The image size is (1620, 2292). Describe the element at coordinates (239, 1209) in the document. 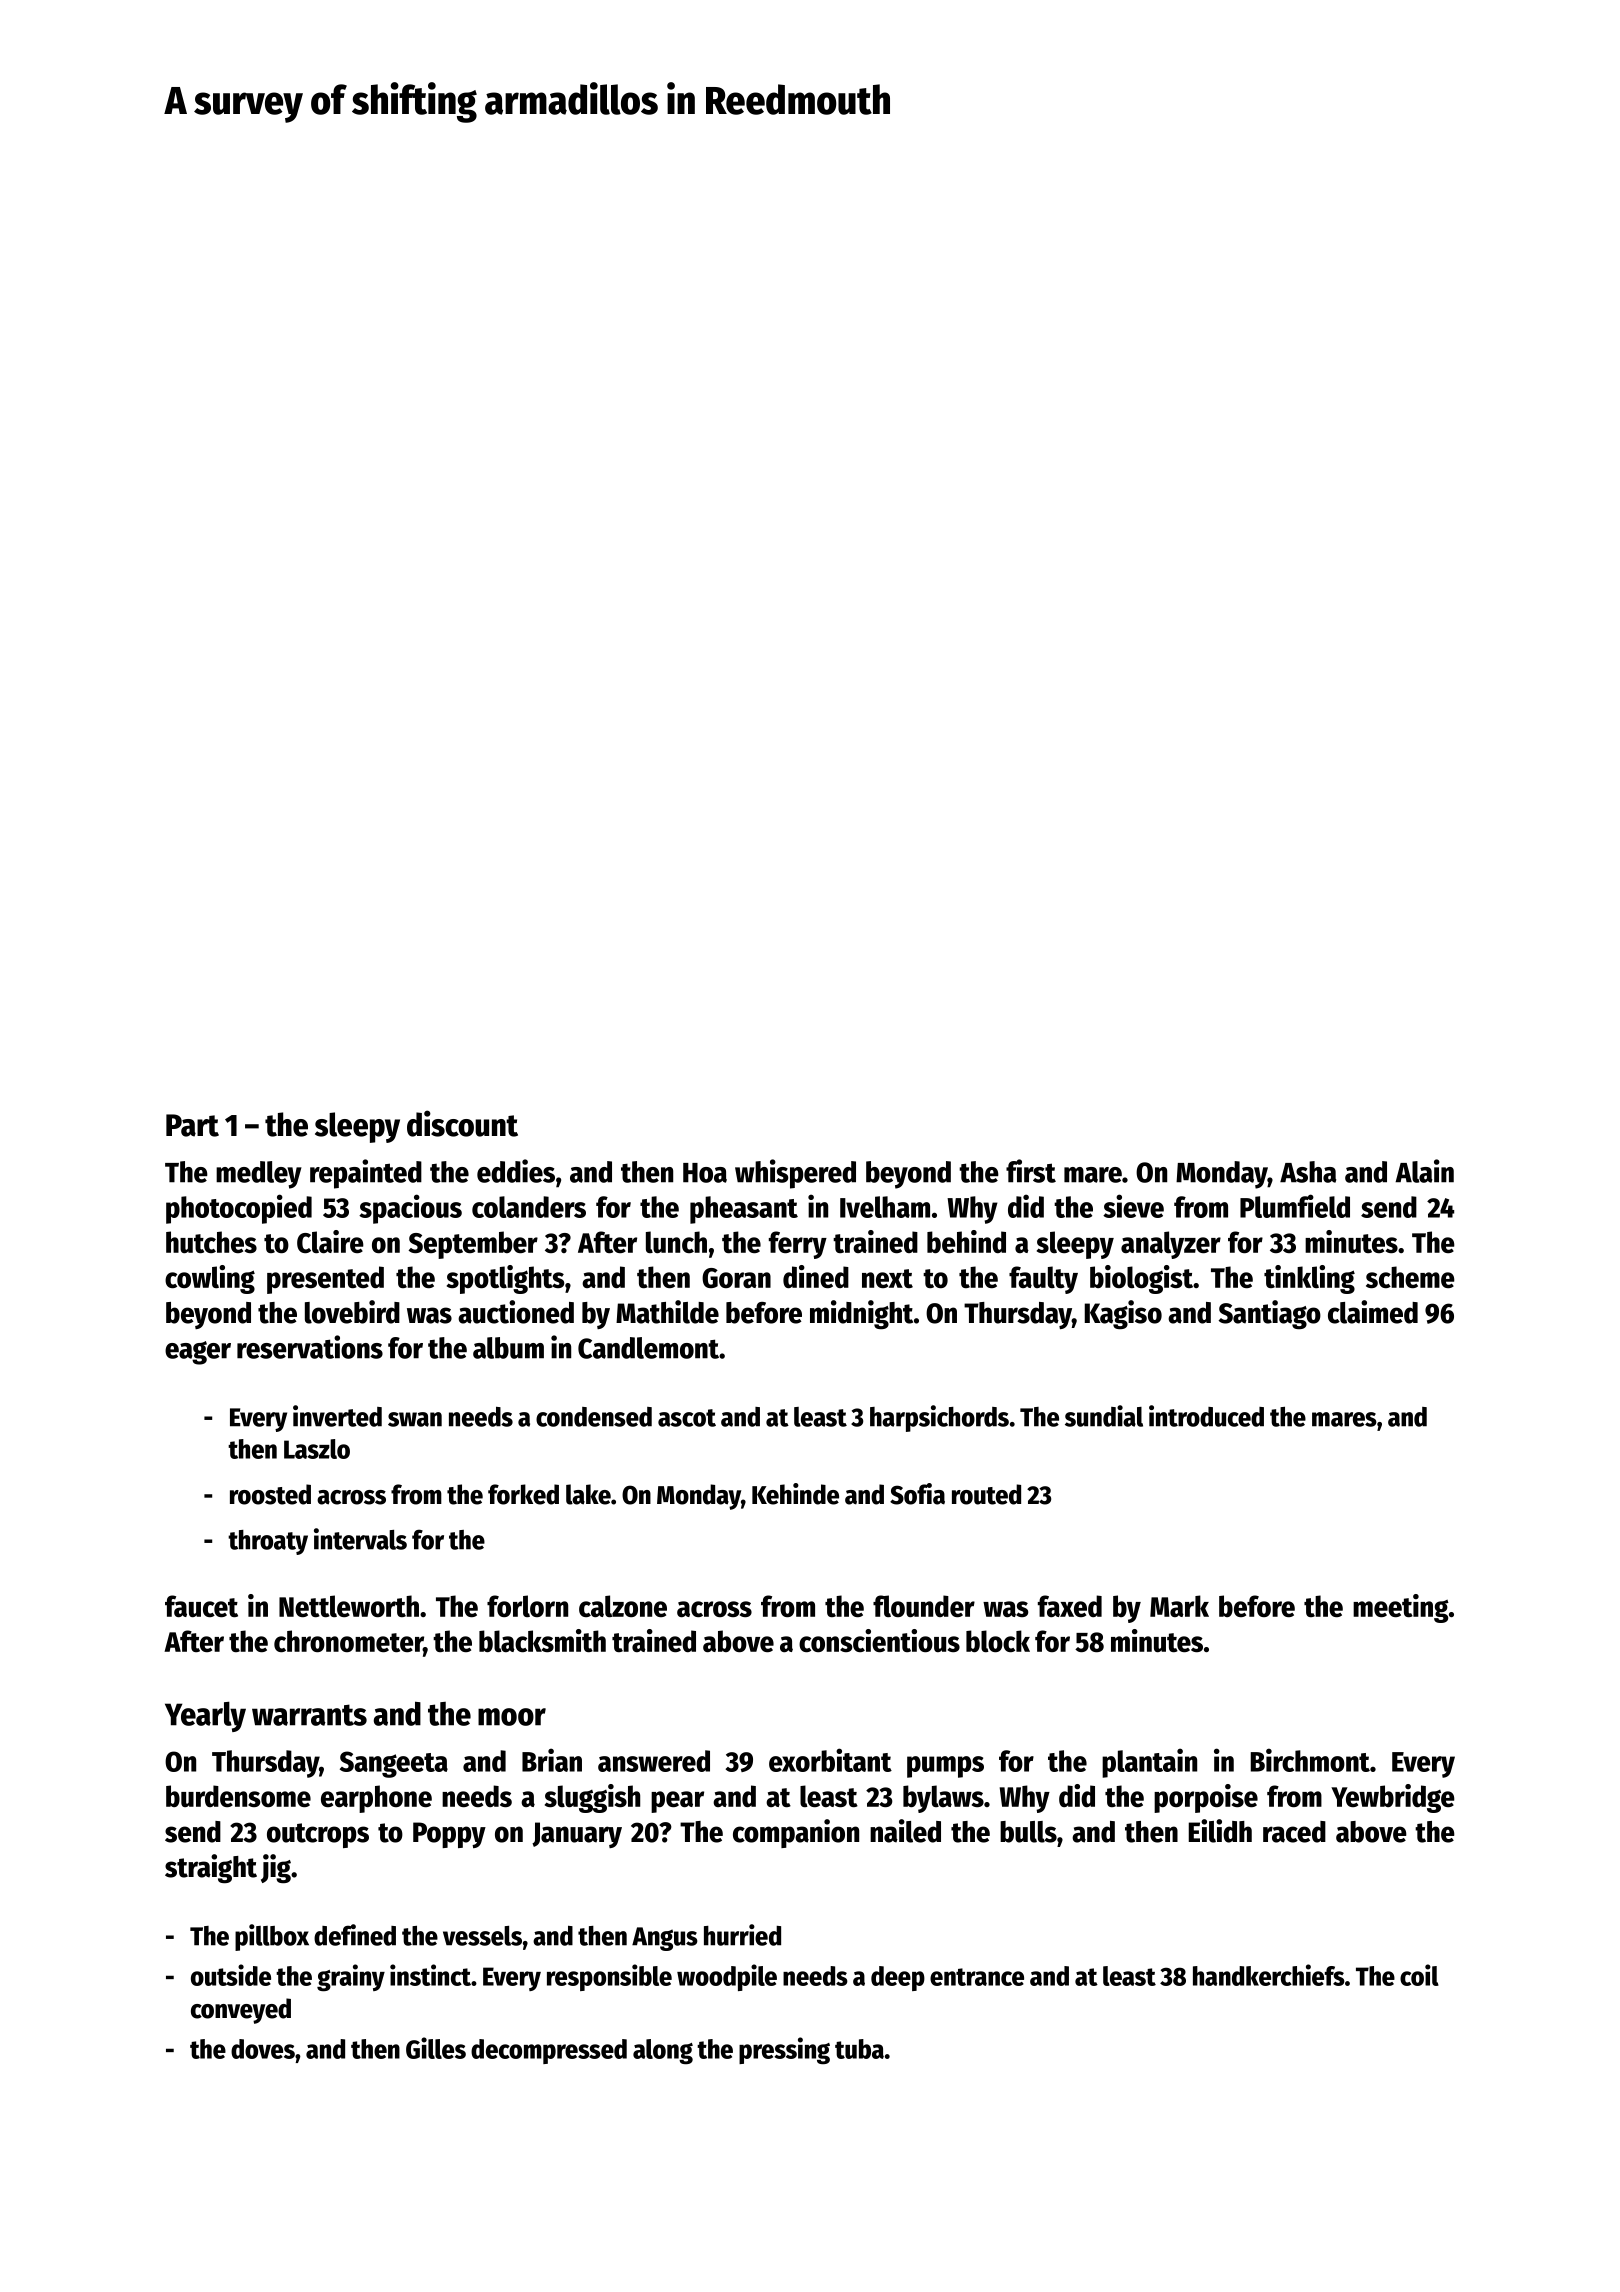

I see `photocopied` at that location.
